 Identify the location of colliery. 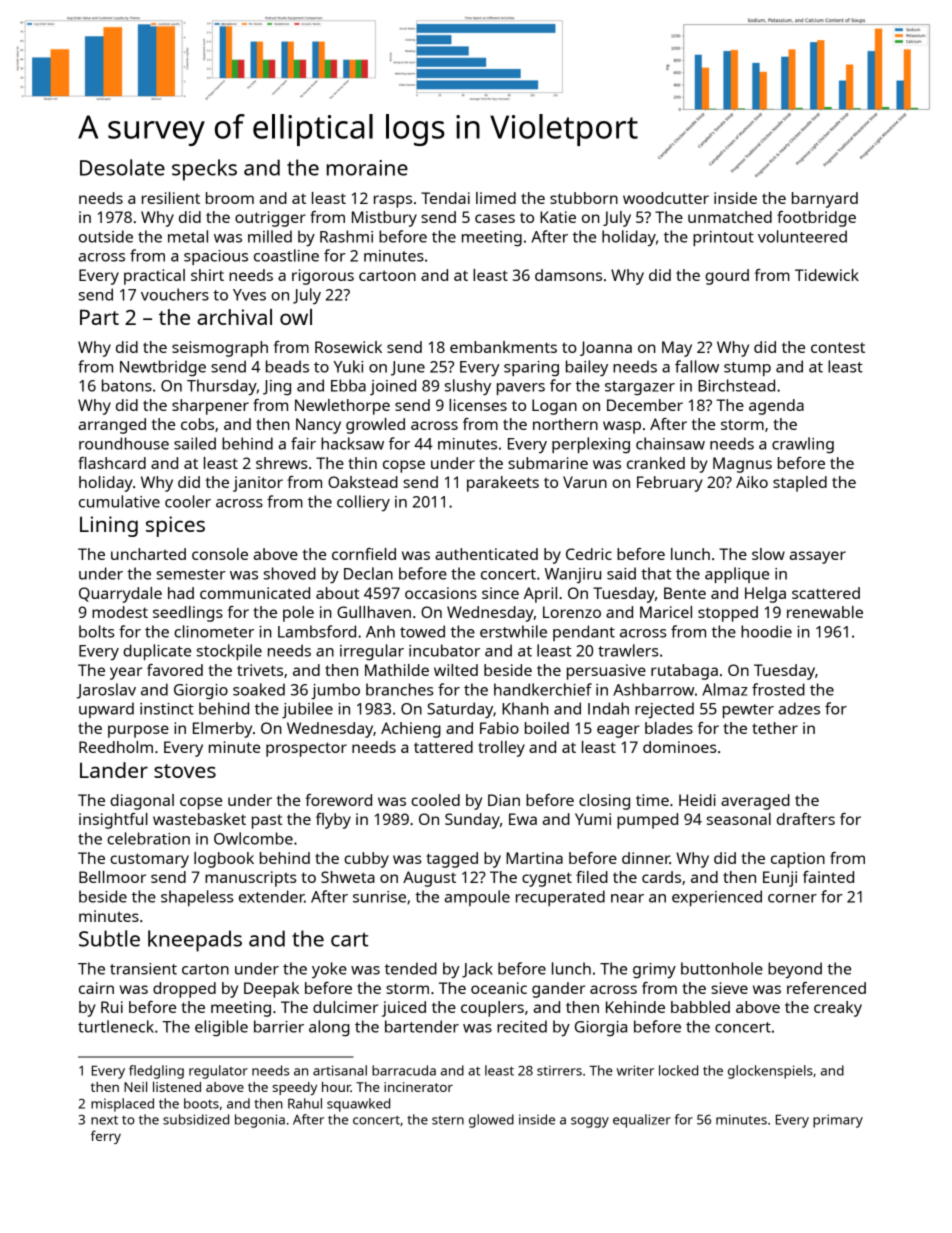
(363, 503).
